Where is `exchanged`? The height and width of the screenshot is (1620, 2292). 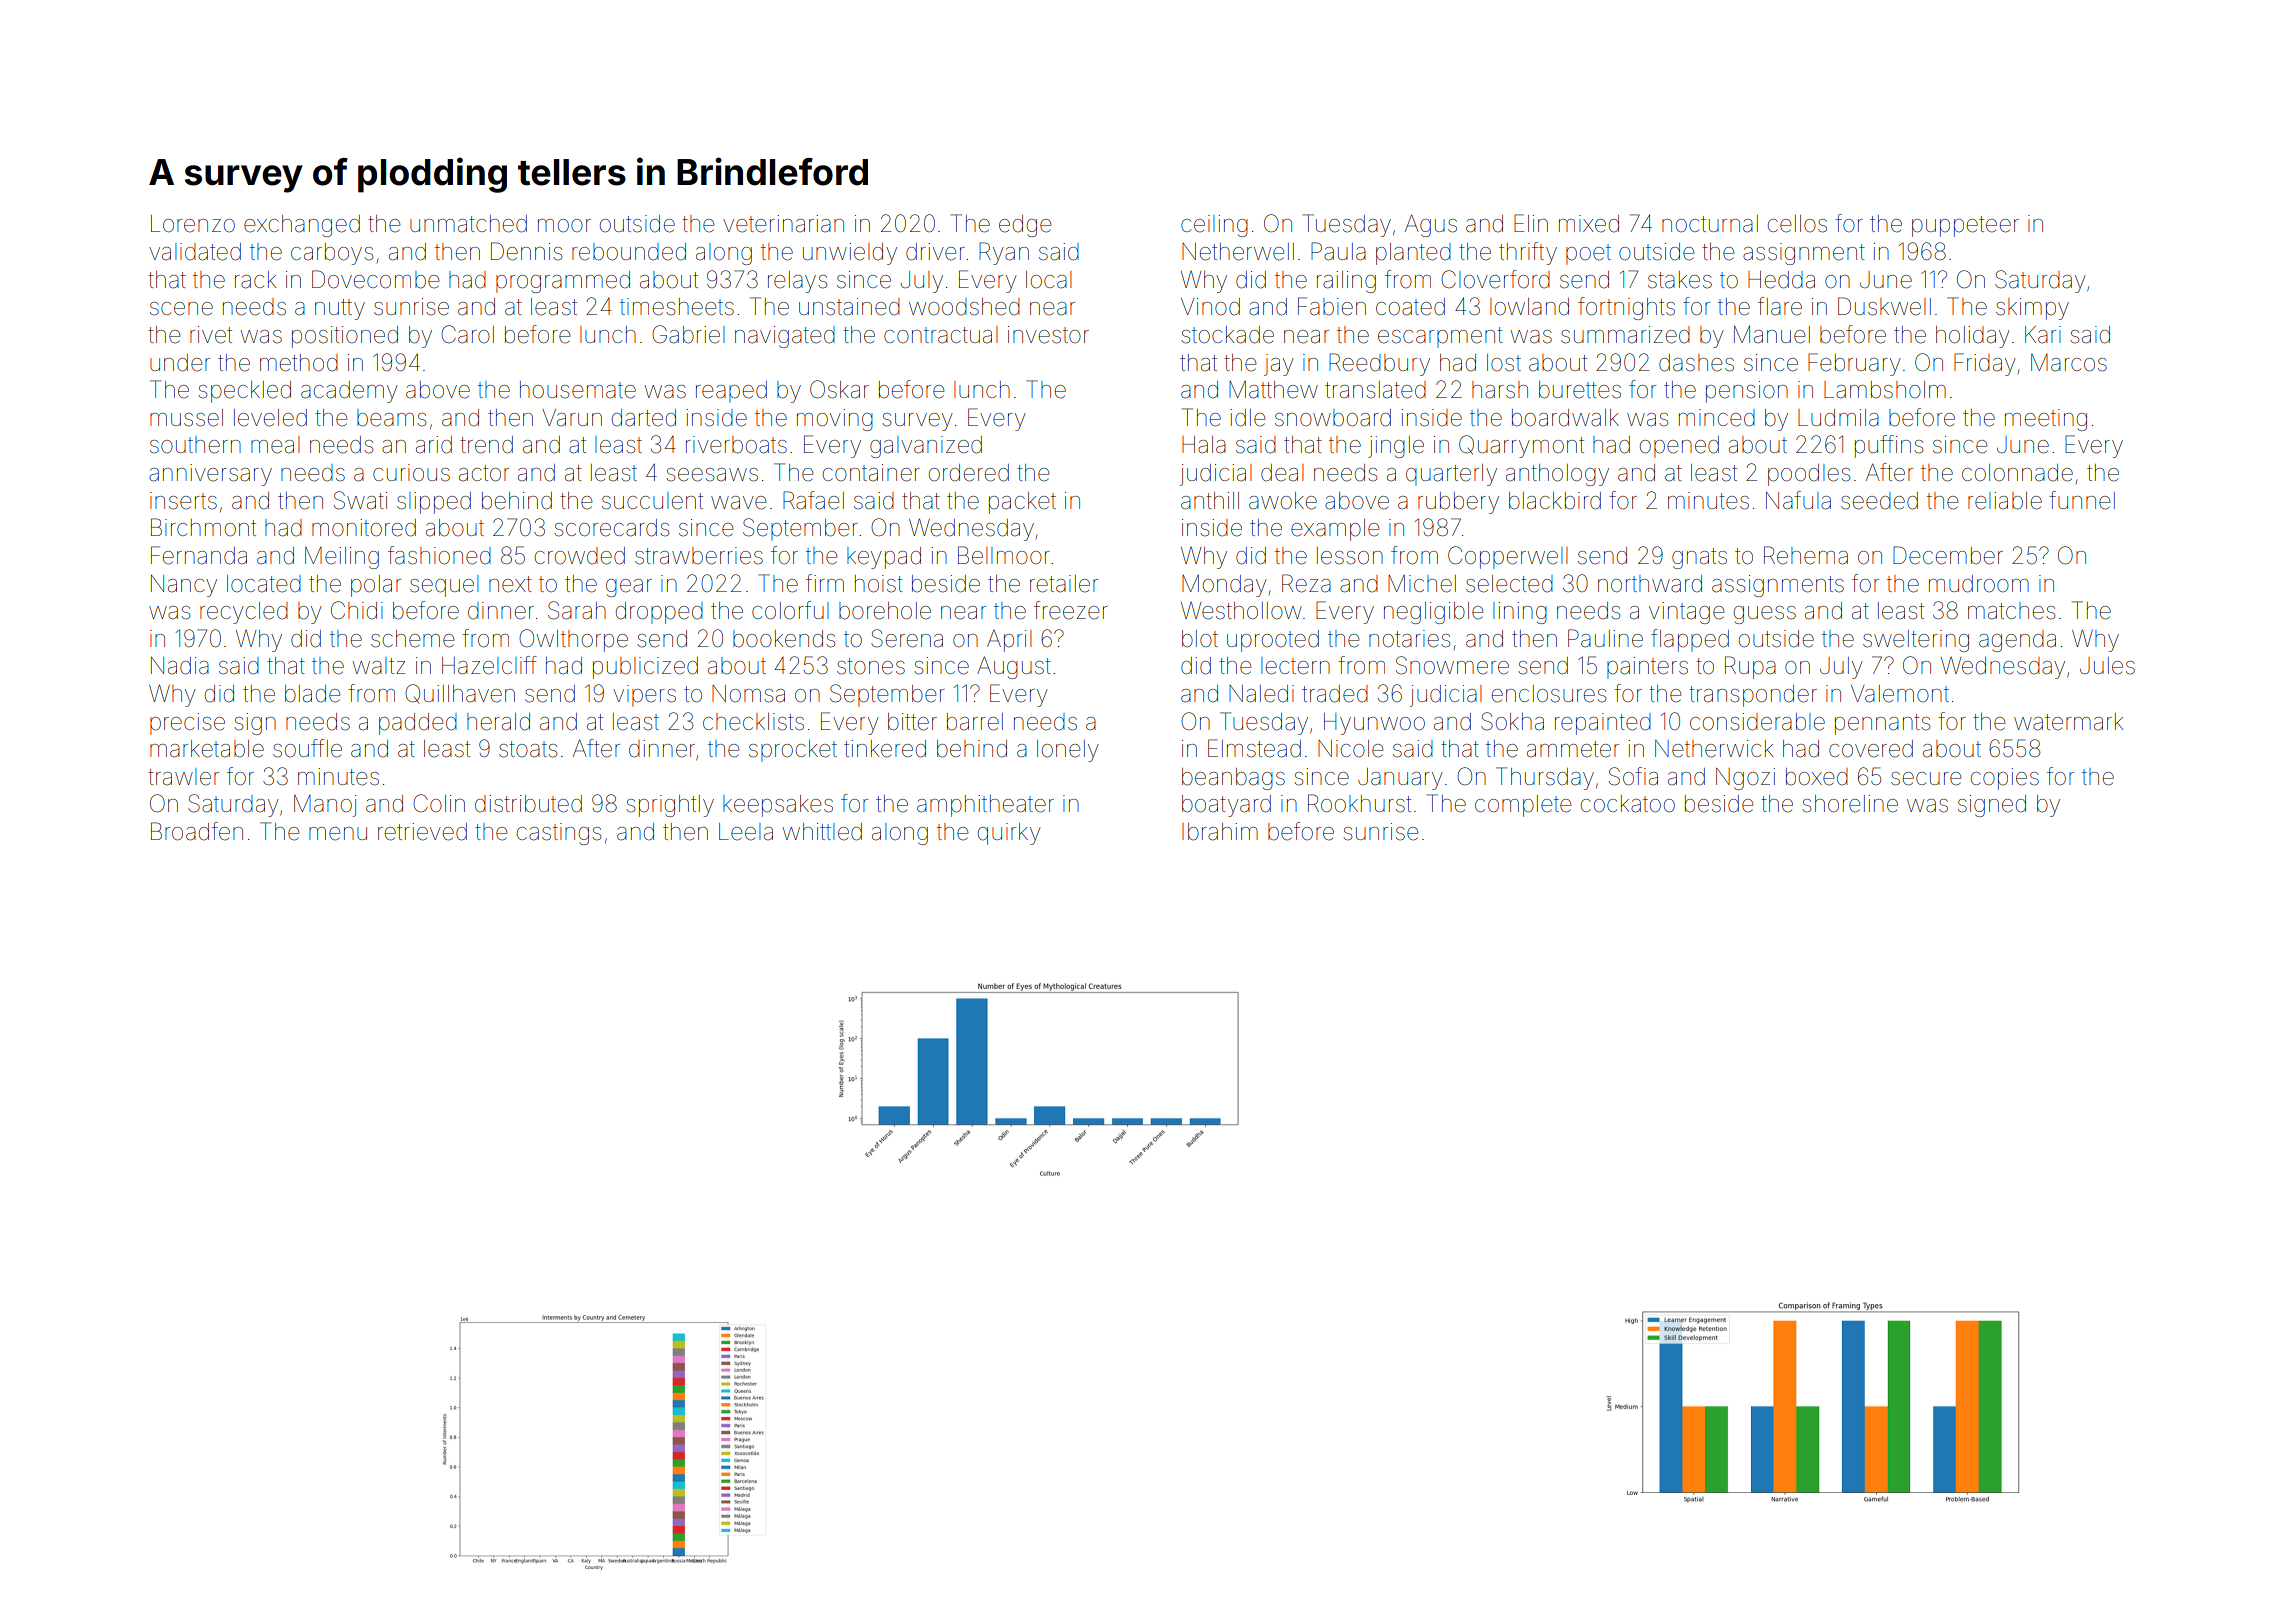 exchanged is located at coordinates (302, 226).
